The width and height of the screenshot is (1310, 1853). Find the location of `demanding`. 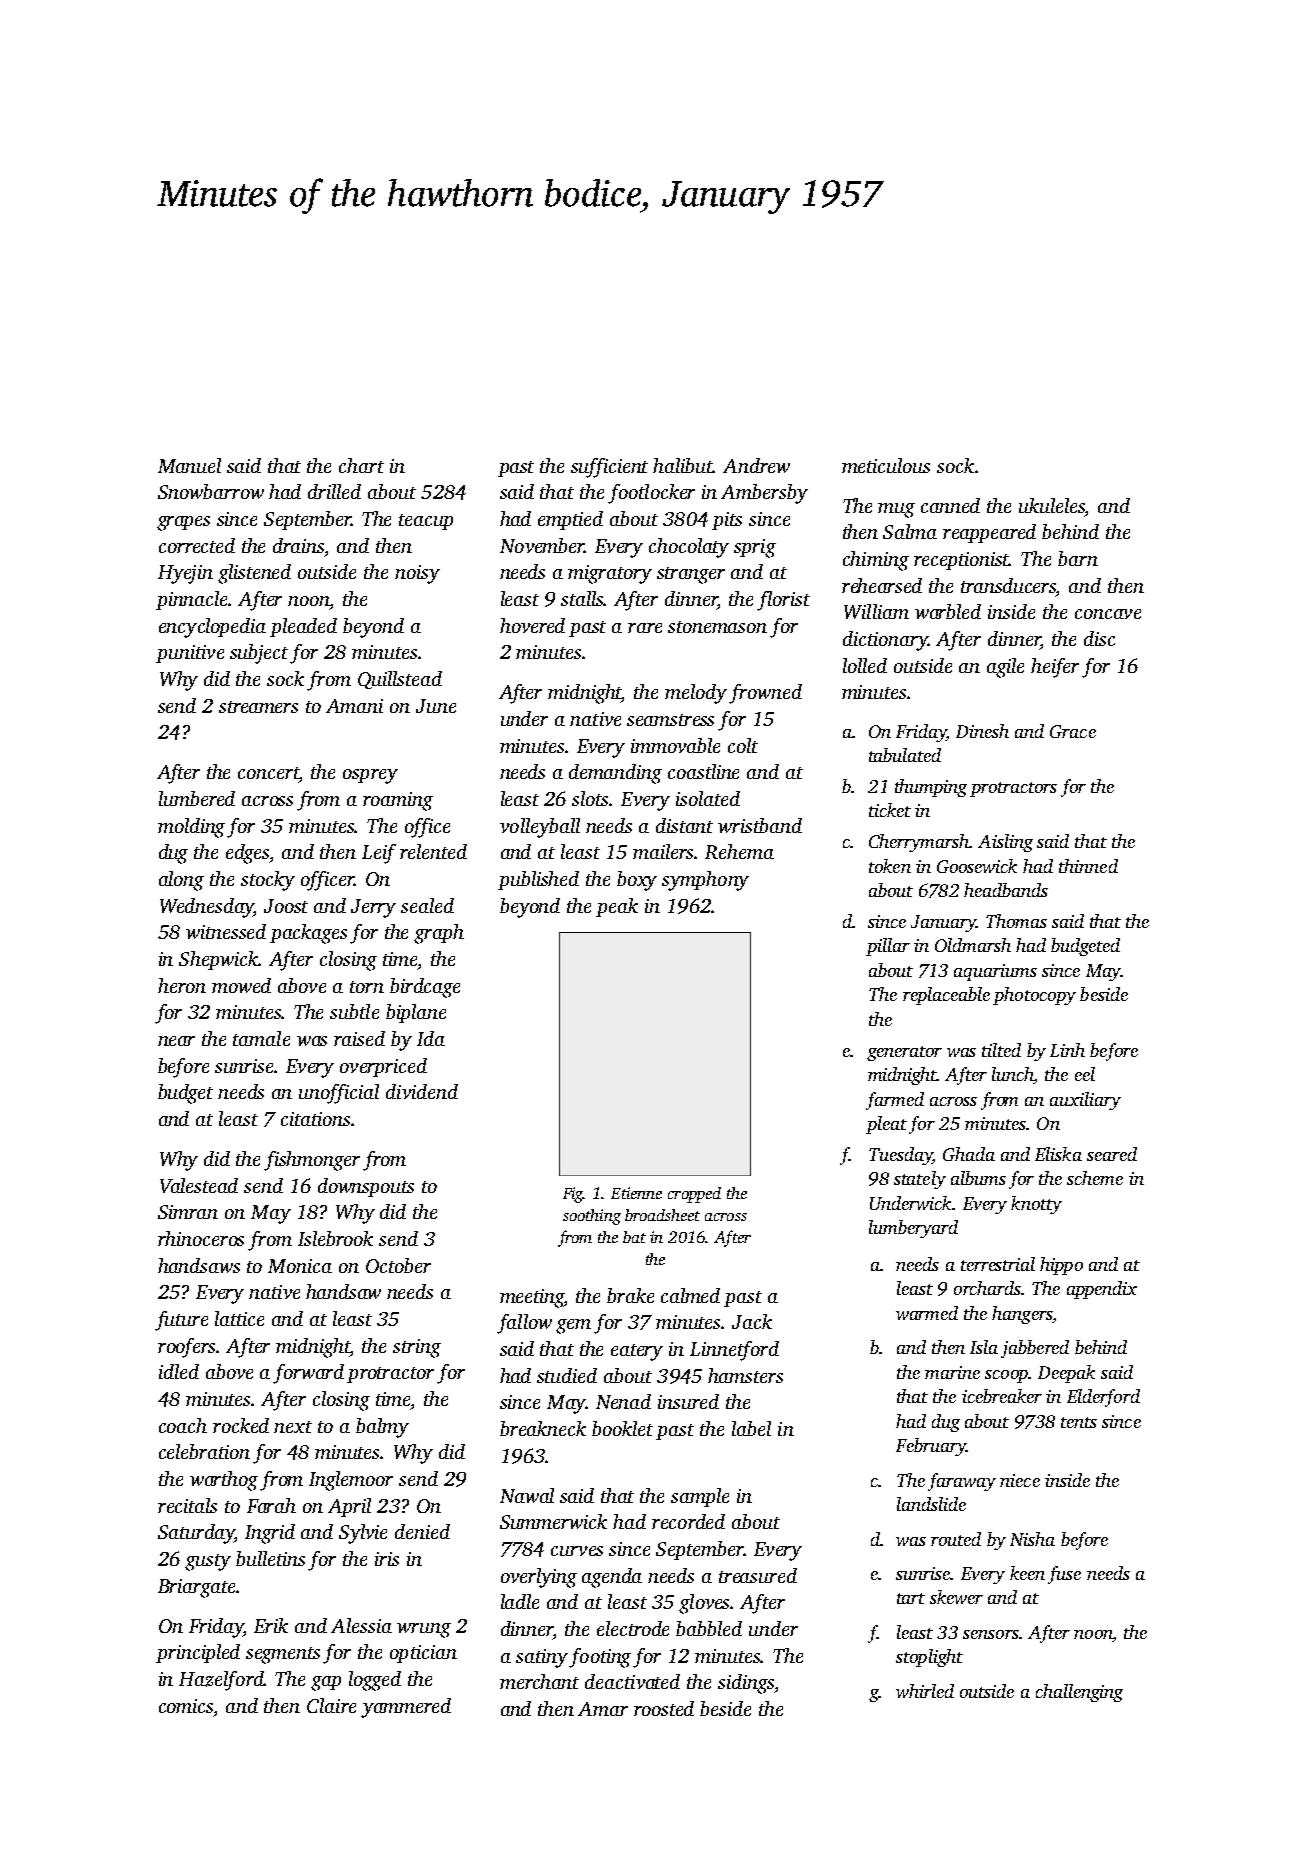

demanding is located at coordinates (615, 774).
